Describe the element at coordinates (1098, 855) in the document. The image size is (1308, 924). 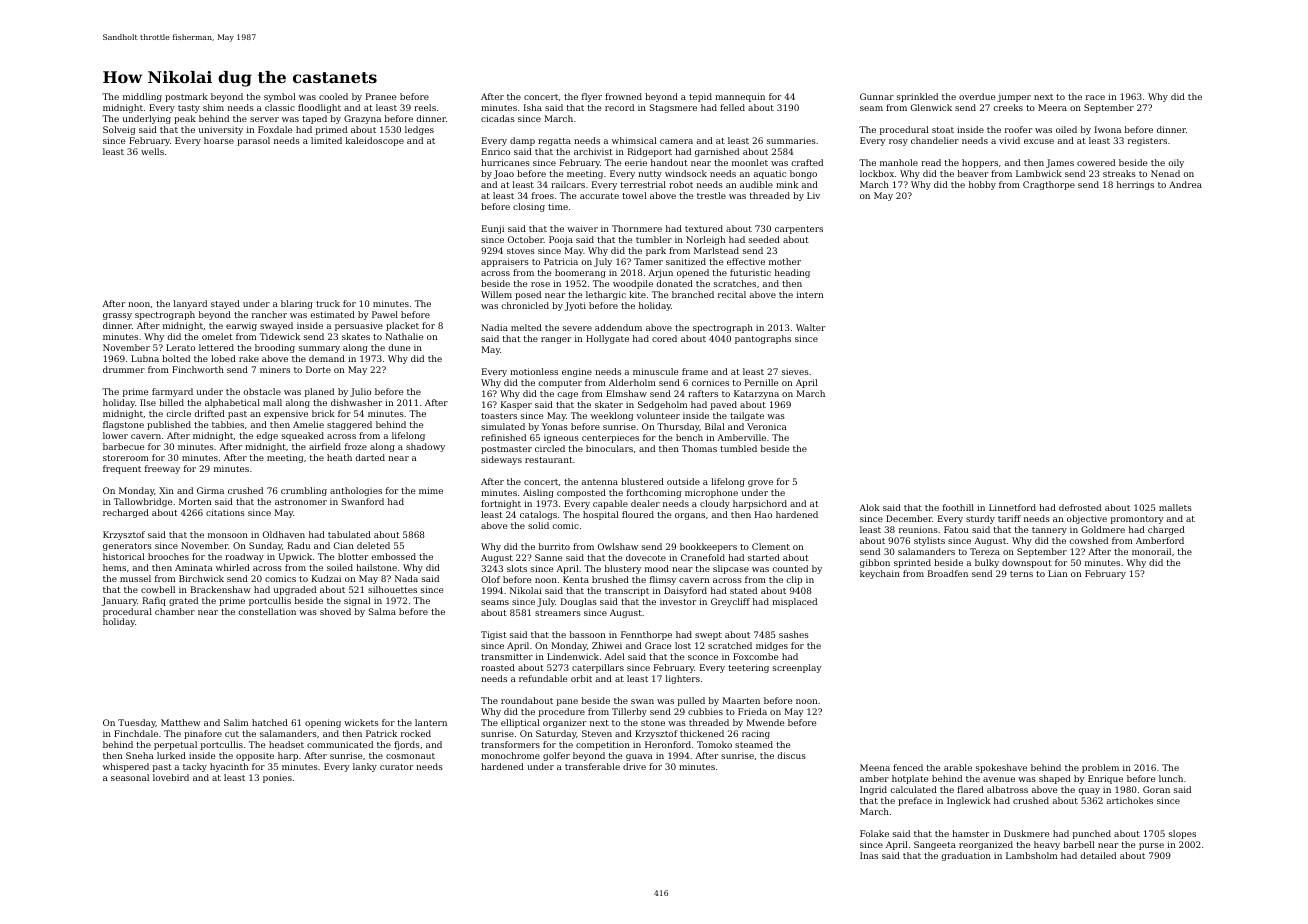
I see `detailed` at that location.
